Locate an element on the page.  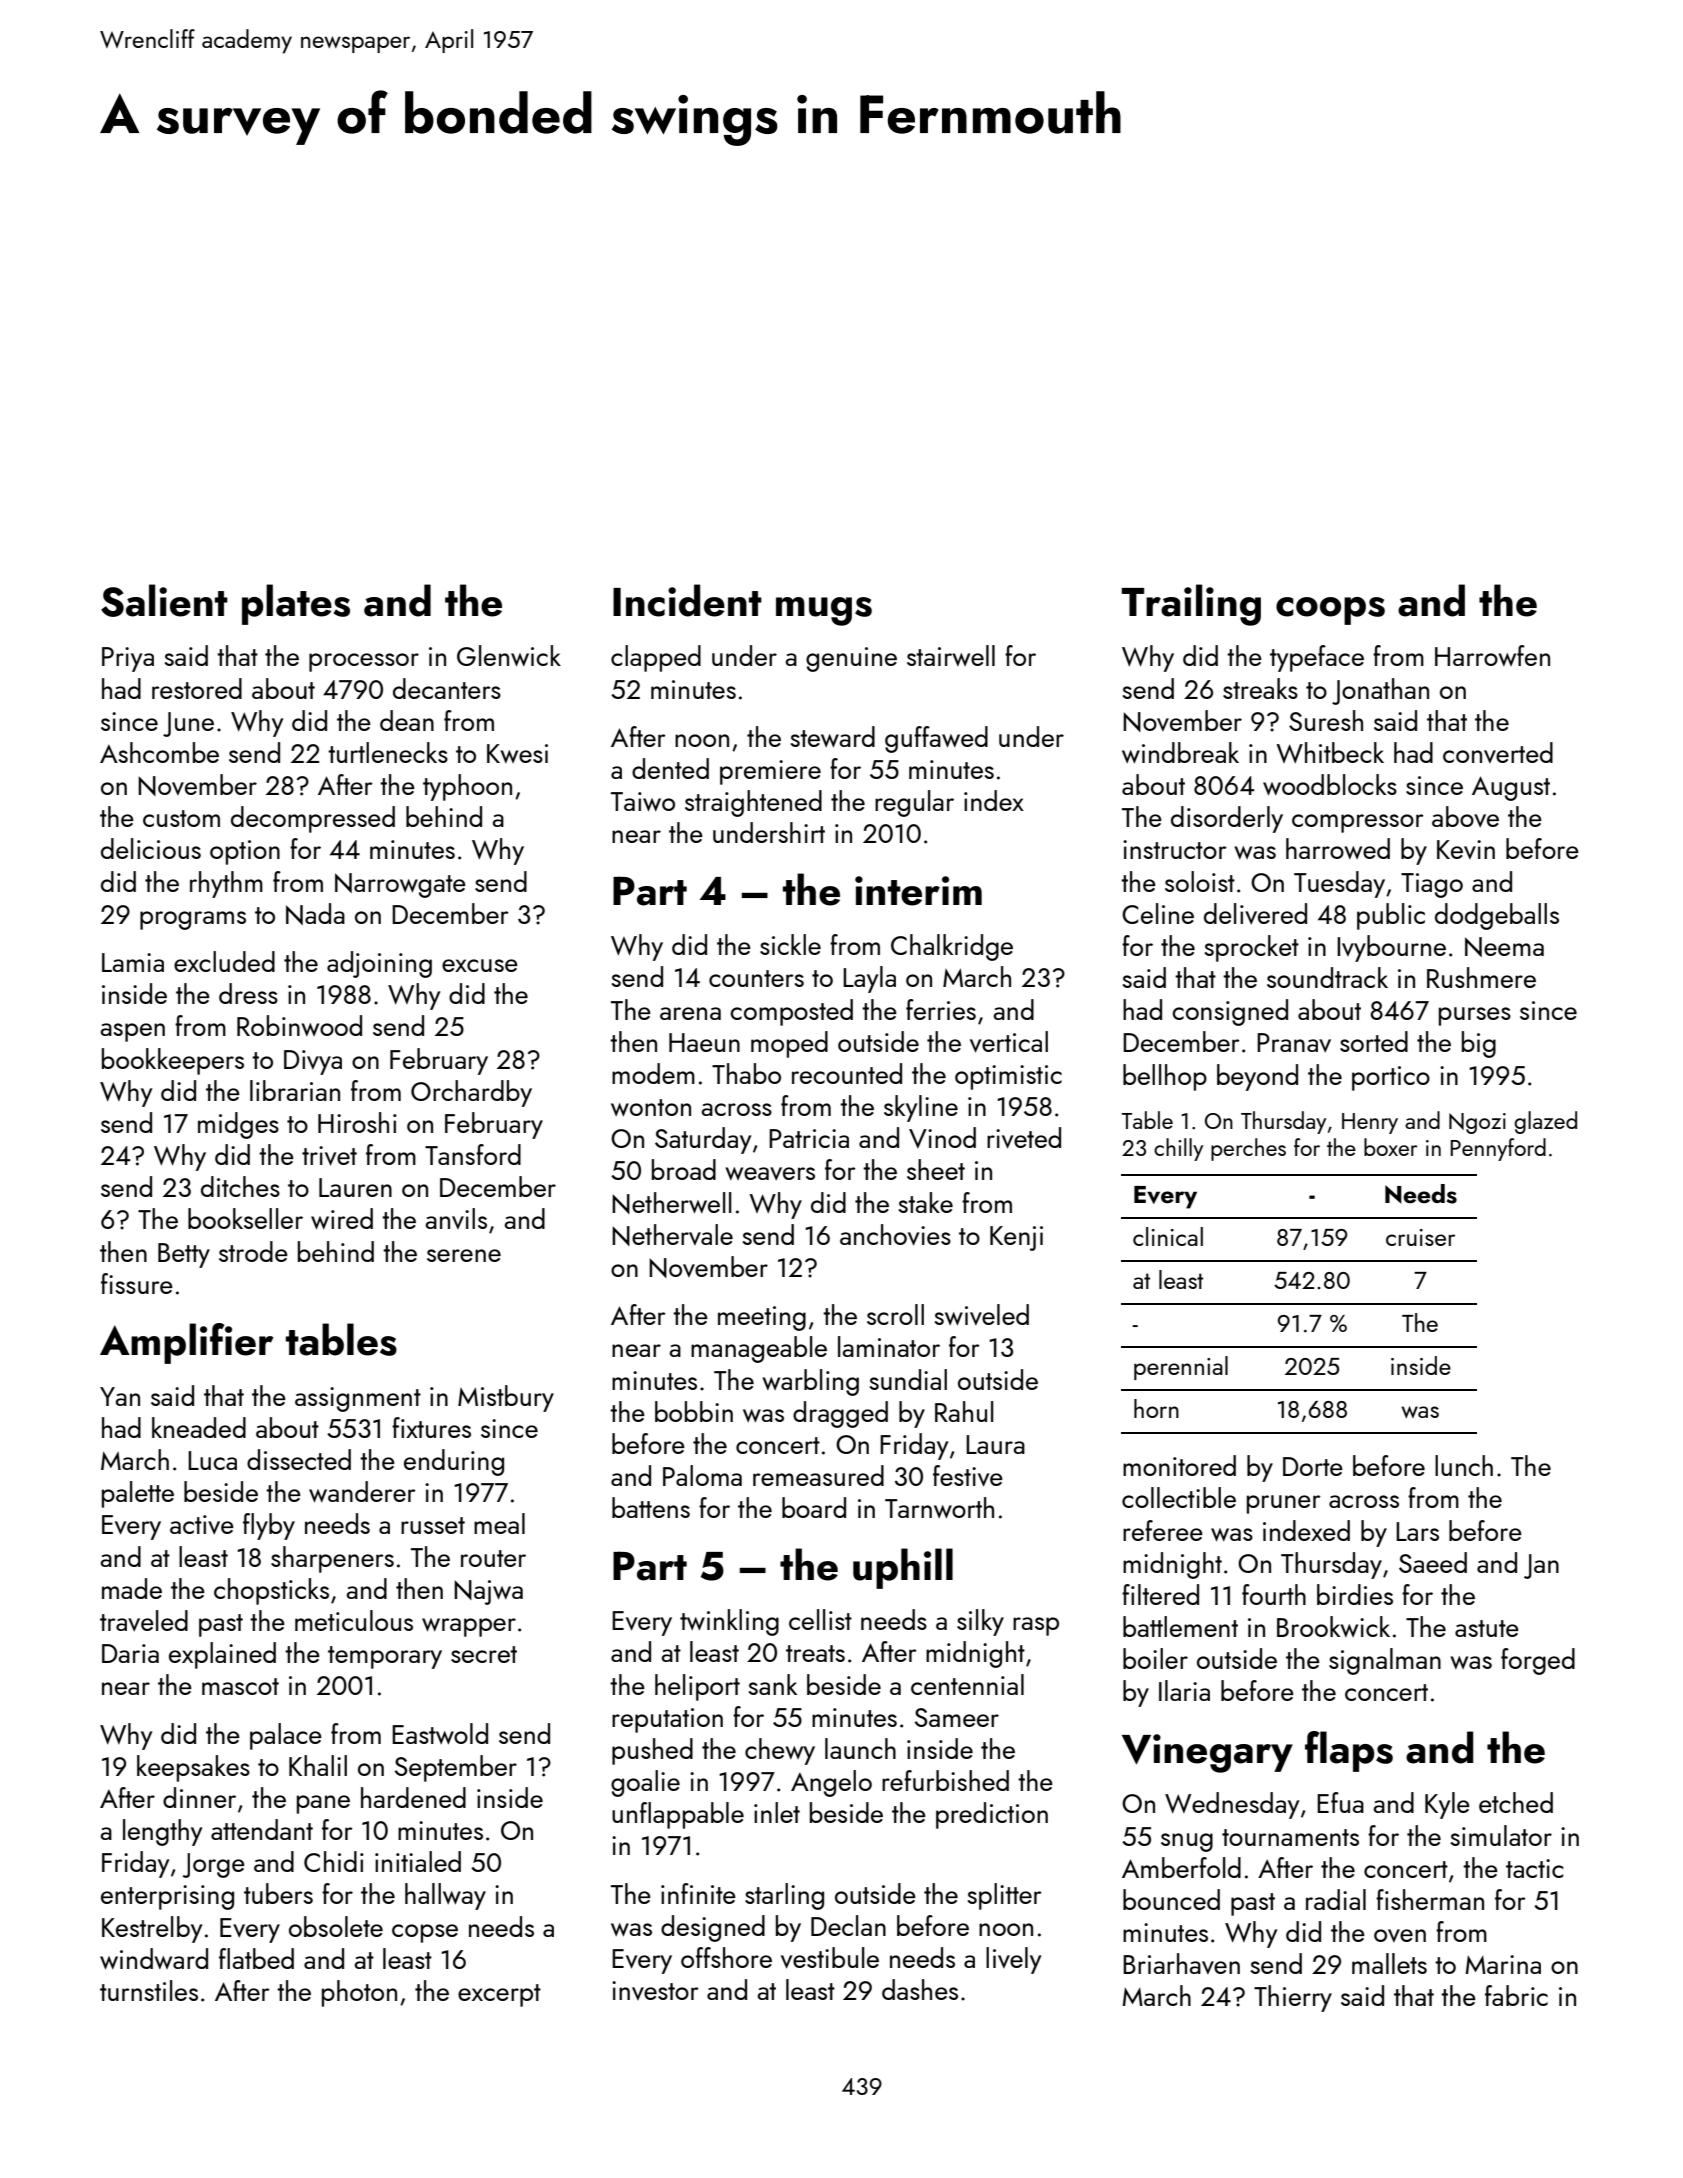
swiveled is located at coordinates (982, 1315).
